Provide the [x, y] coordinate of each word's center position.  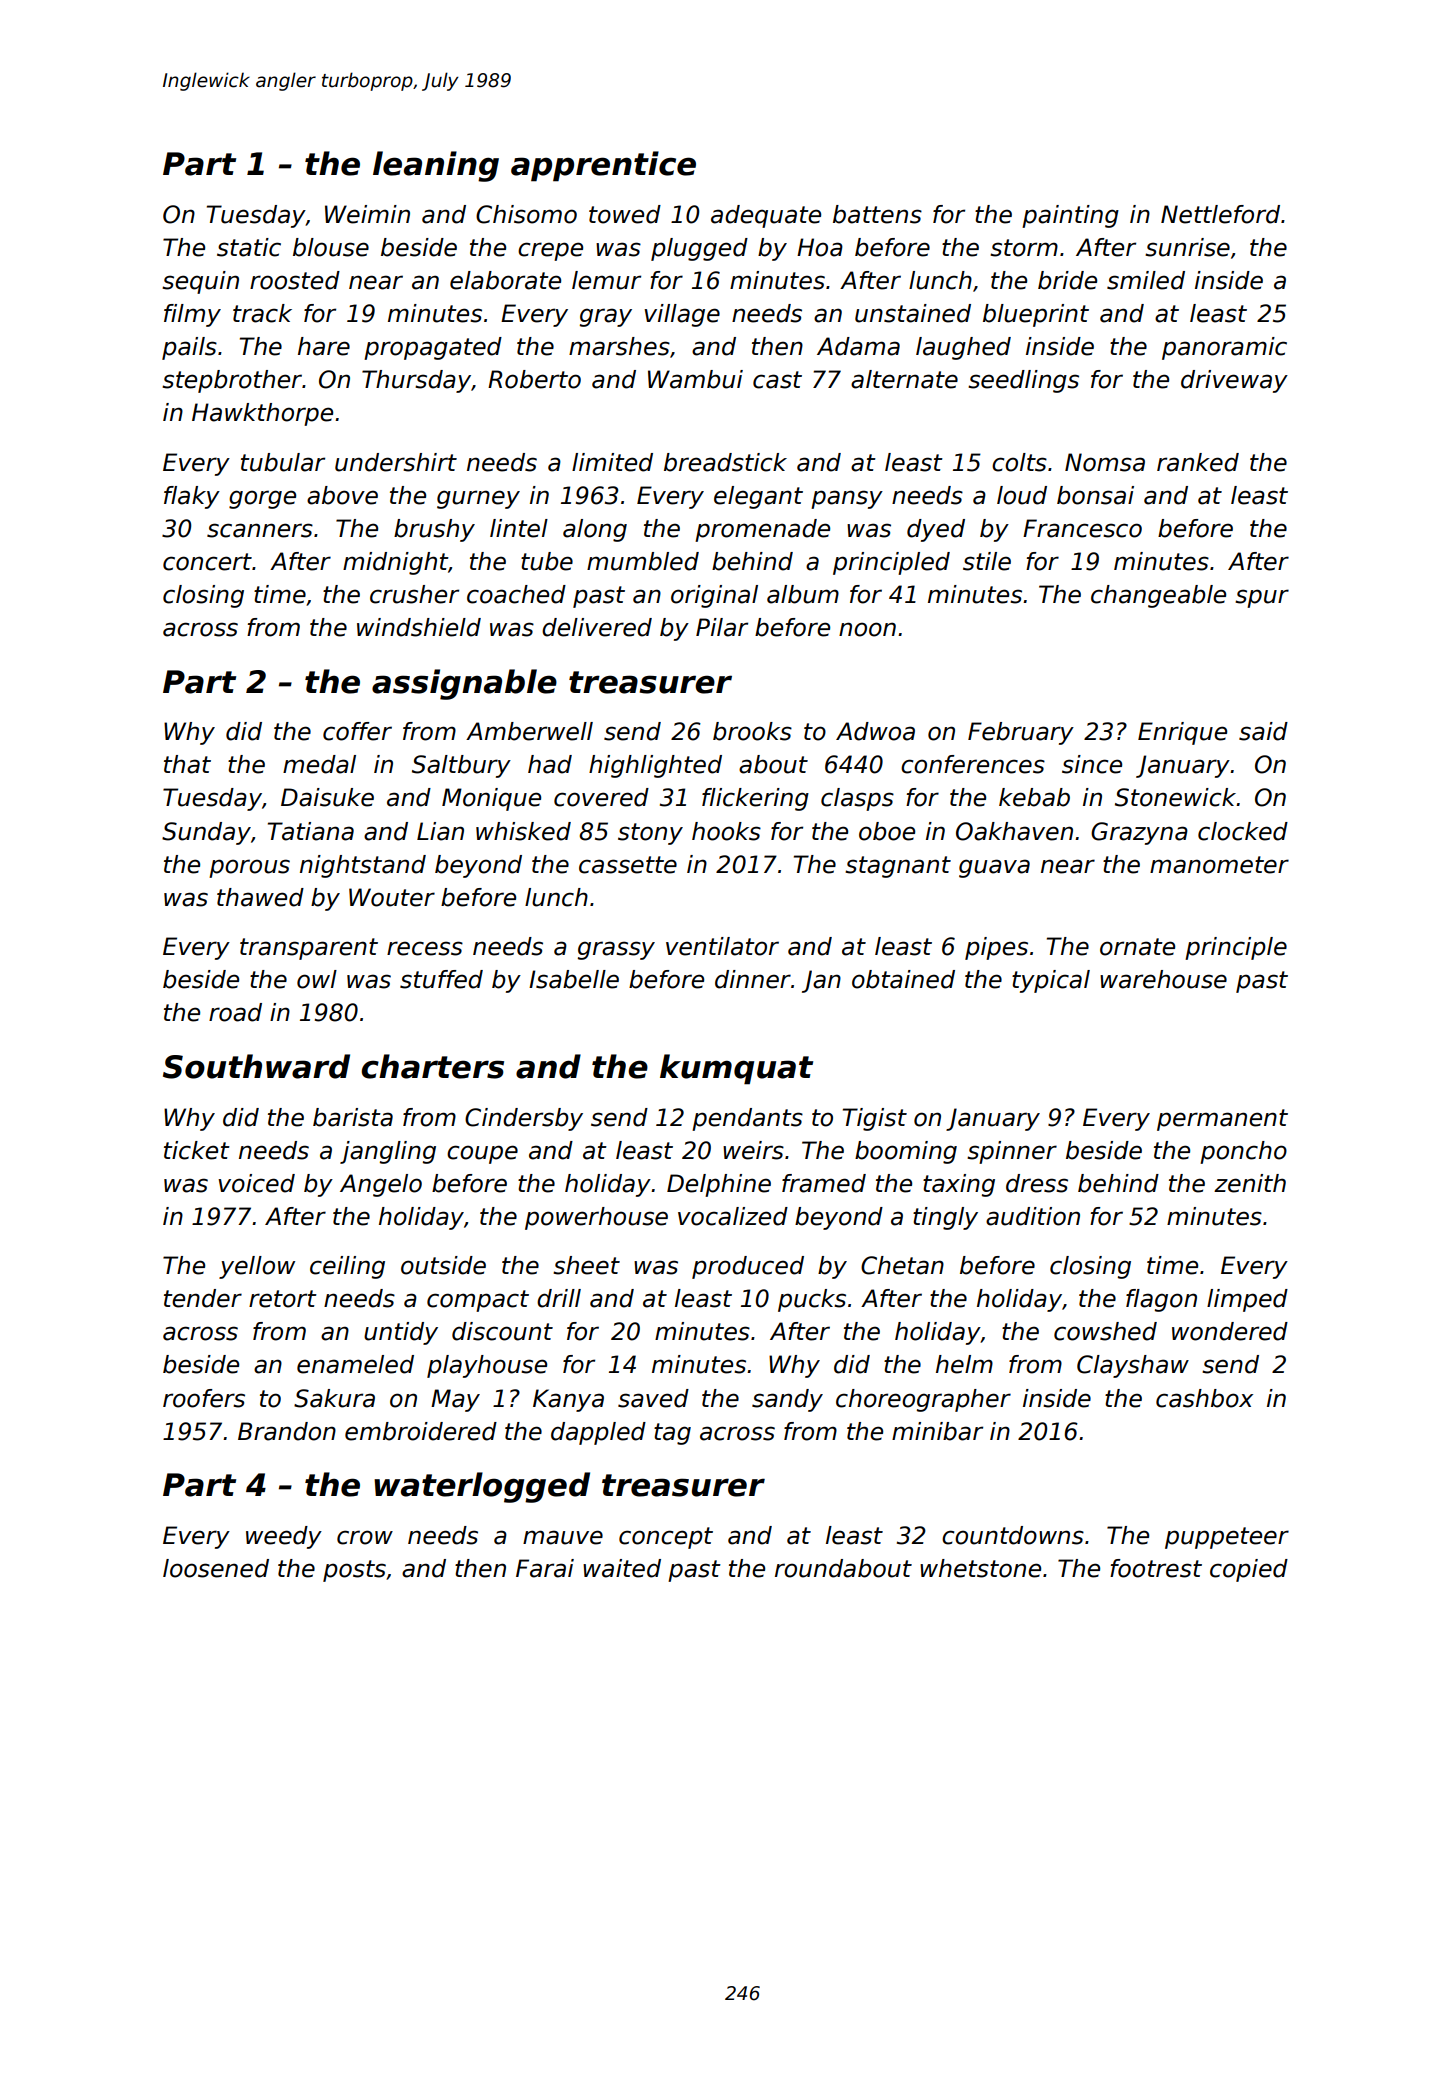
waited [622, 1568]
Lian [440, 831]
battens [877, 214]
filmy [192, 315]
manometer [1219, 865]
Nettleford [1220, 214]
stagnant [898, 867]
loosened [216, 1568]
